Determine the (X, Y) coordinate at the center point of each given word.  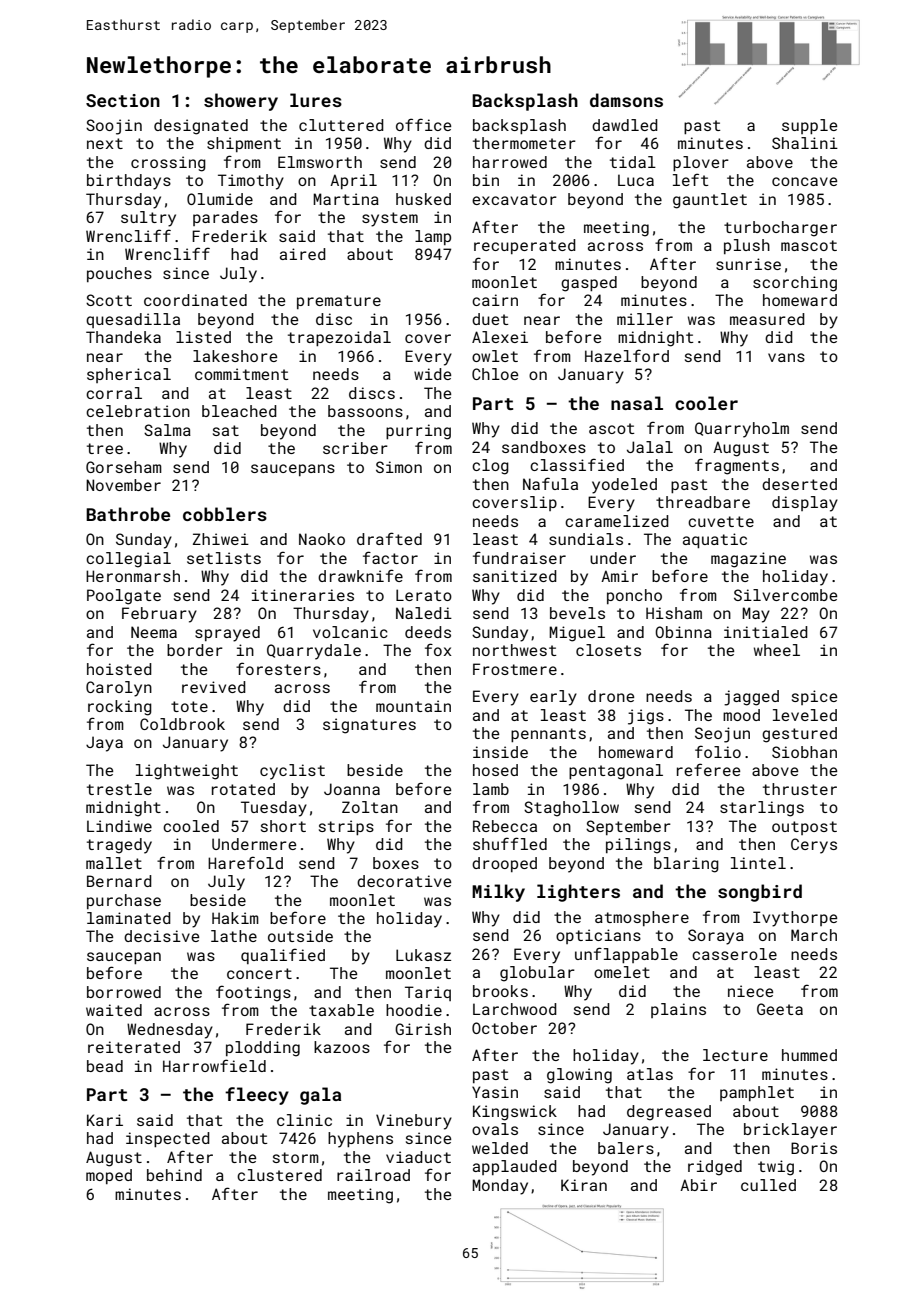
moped (109, 1176)
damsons (626, 100)
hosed (495, 770)
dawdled (625, 125)
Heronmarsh (133, 576)
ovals (495, 1129)
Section (123, 100)
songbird (760, 893)
